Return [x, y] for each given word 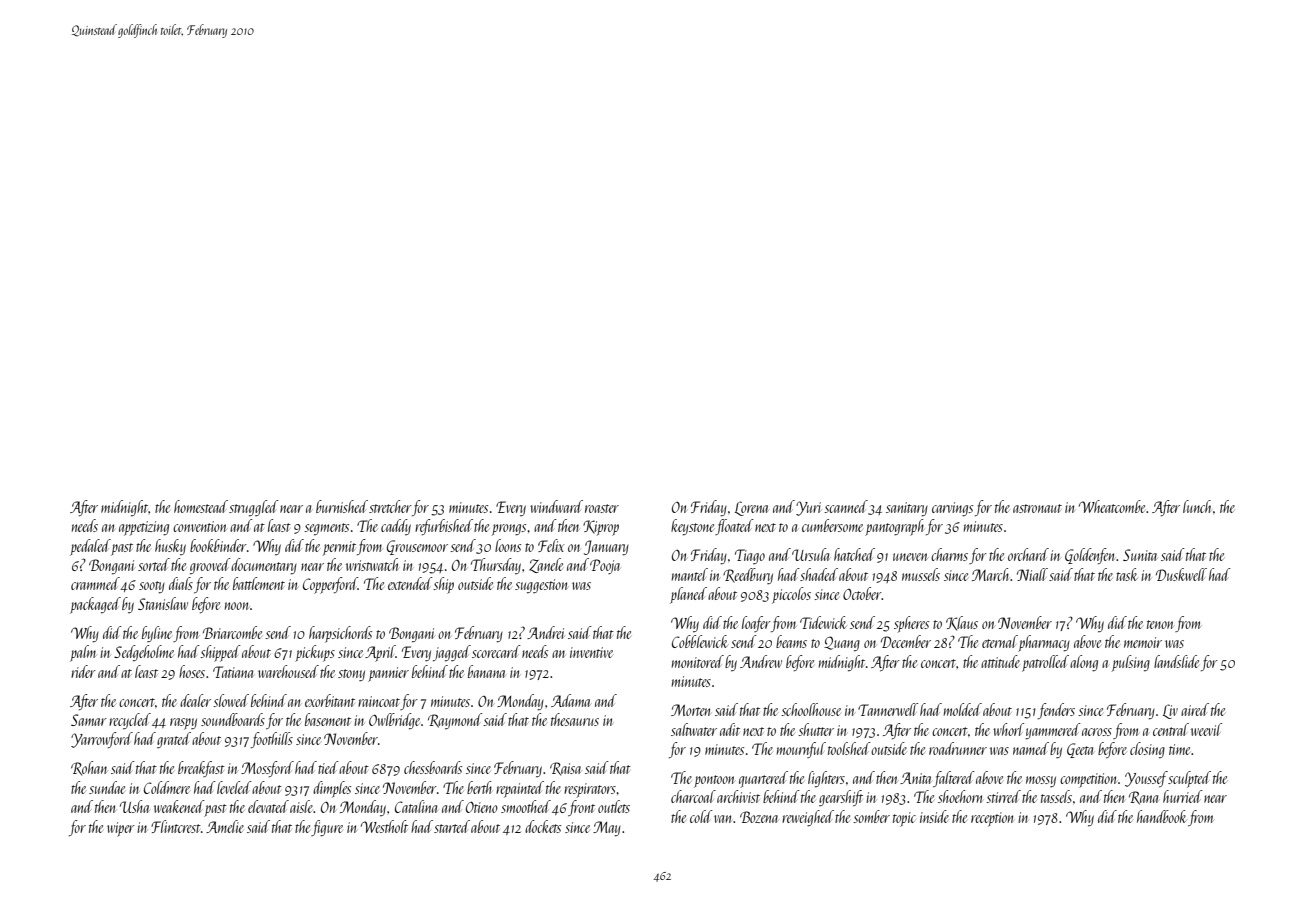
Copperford [330, 585]
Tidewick [823, 622]
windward [556, 506]
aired [1195, 709]
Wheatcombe [1112, 506]
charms [949, 554]
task [1127, 574]
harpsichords [340, 634]
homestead [201, 506]
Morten [690, 710]
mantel [690, 574]
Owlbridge [394, 721]
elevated [268, 806]
